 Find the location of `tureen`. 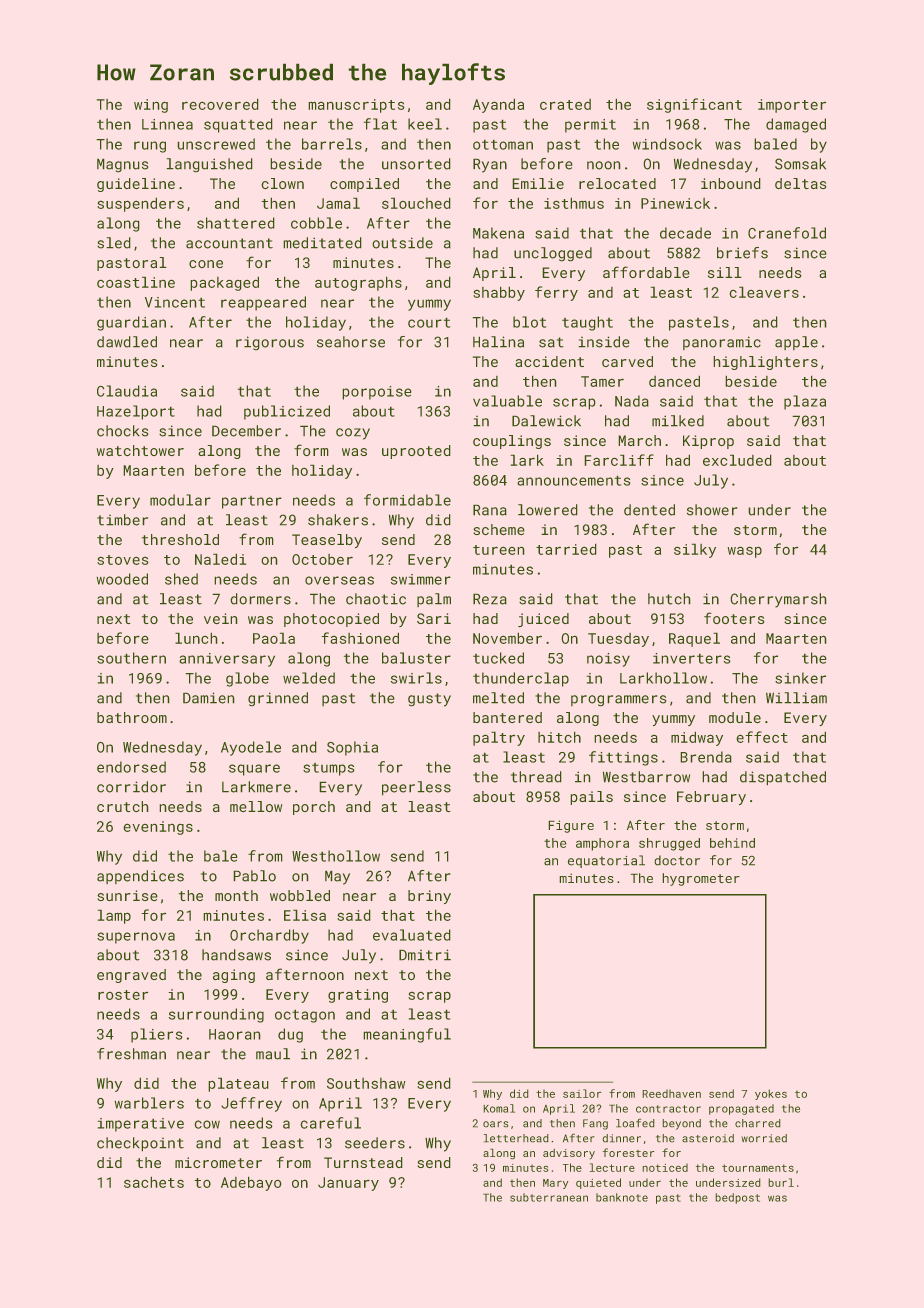

tureen is located at coordinates (498, 550).
